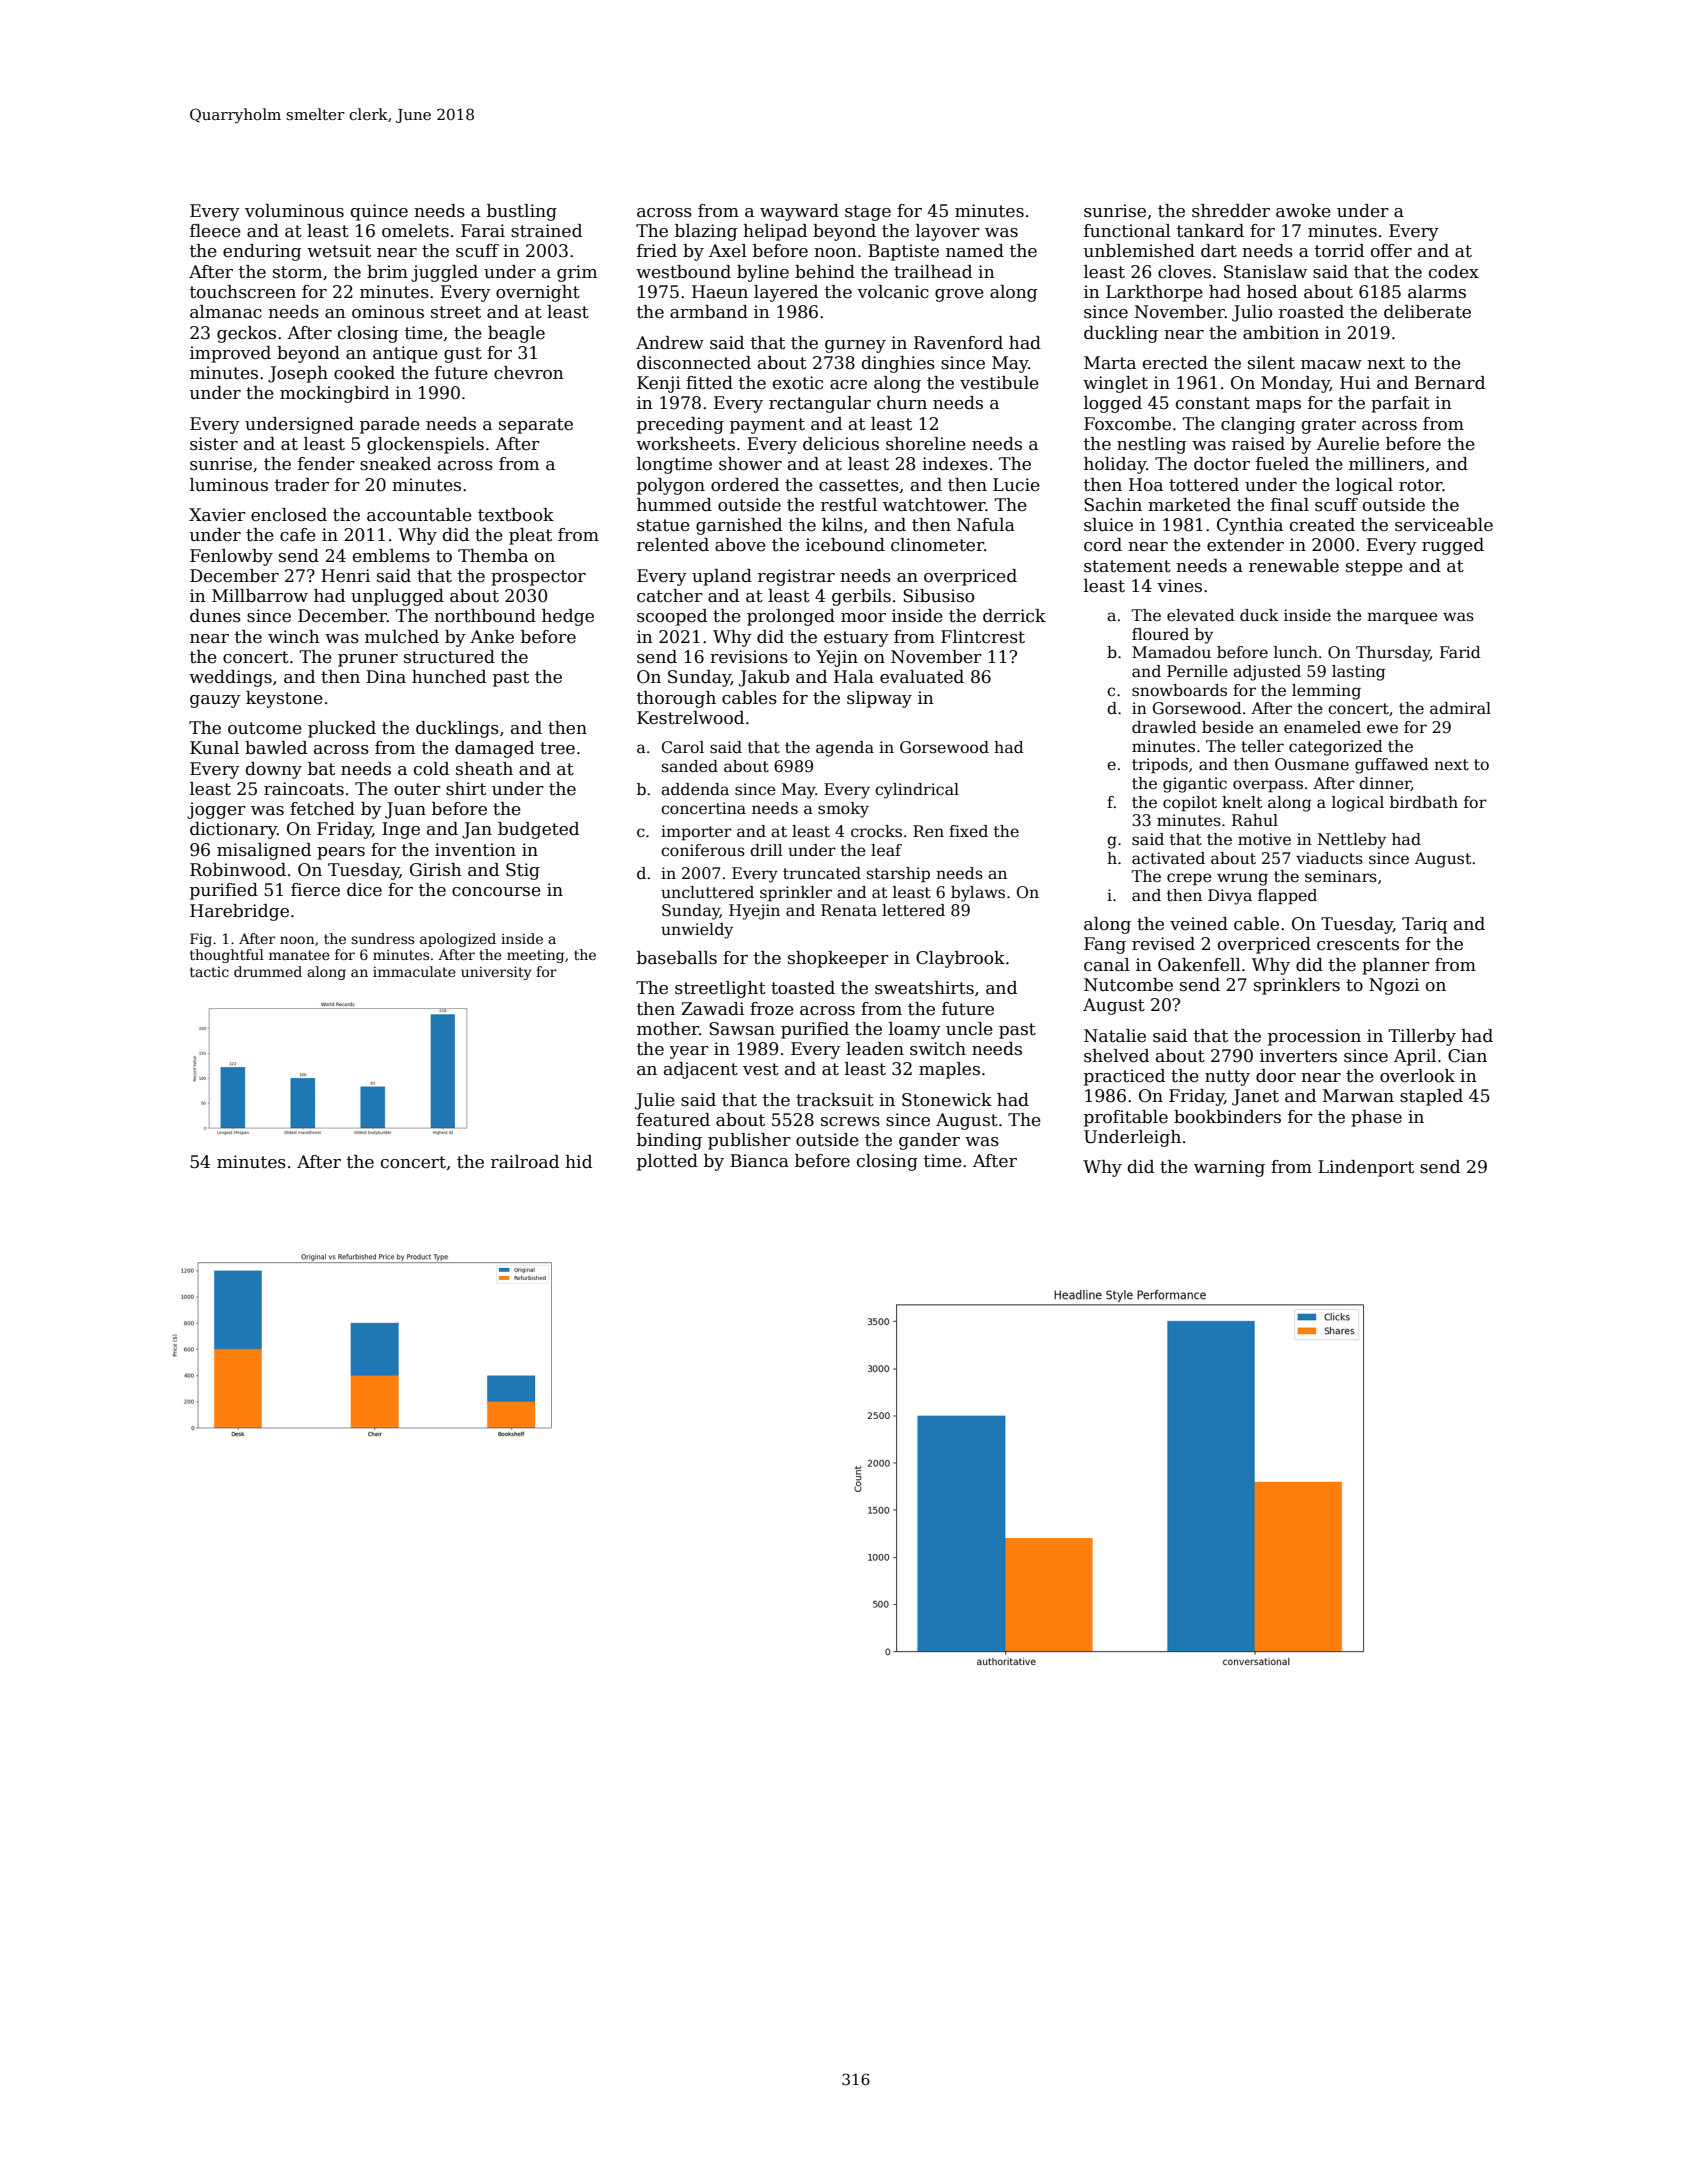  I want to click on stage, so click(868, 213).
